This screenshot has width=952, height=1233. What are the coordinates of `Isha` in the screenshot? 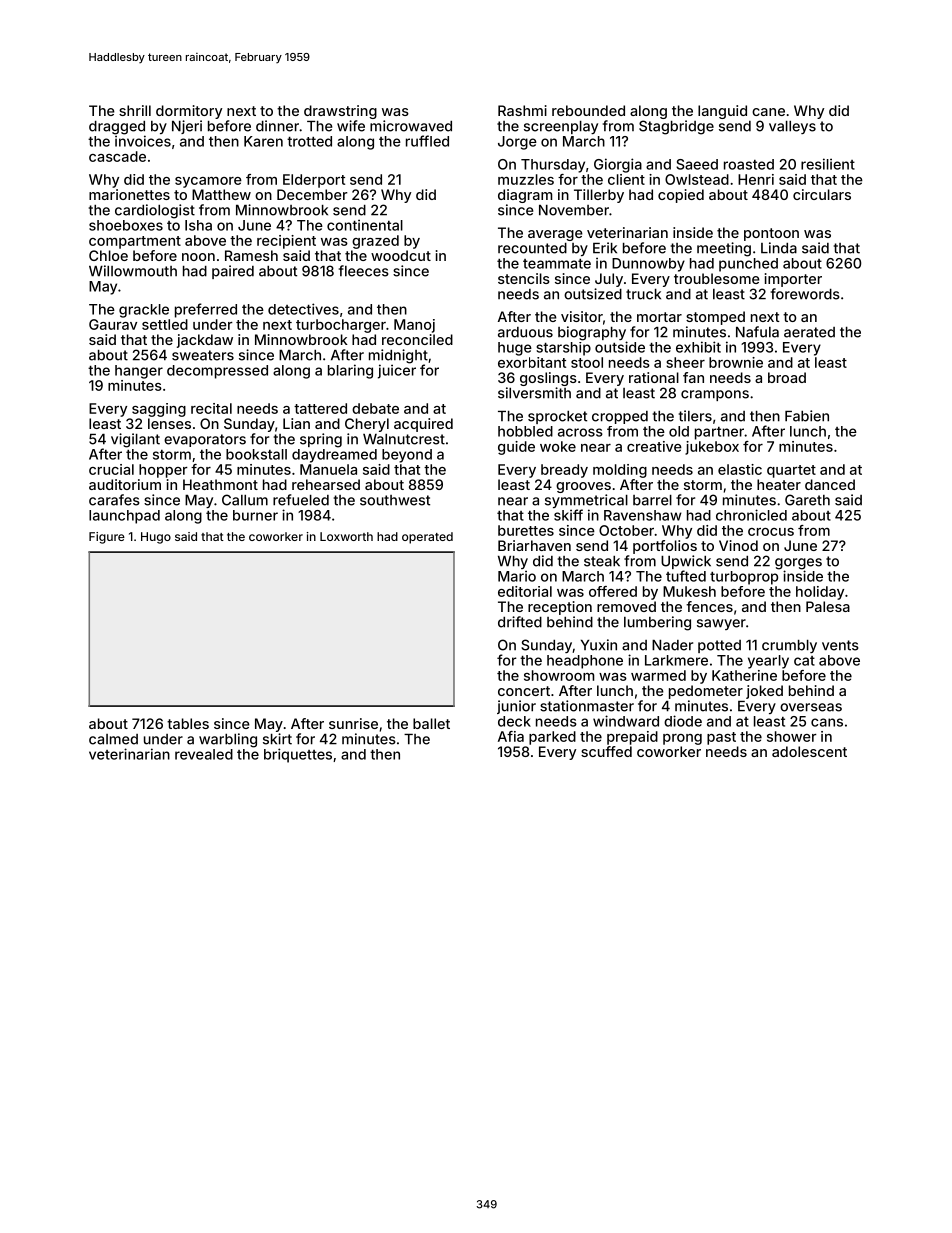 It's located at (198, 225).
